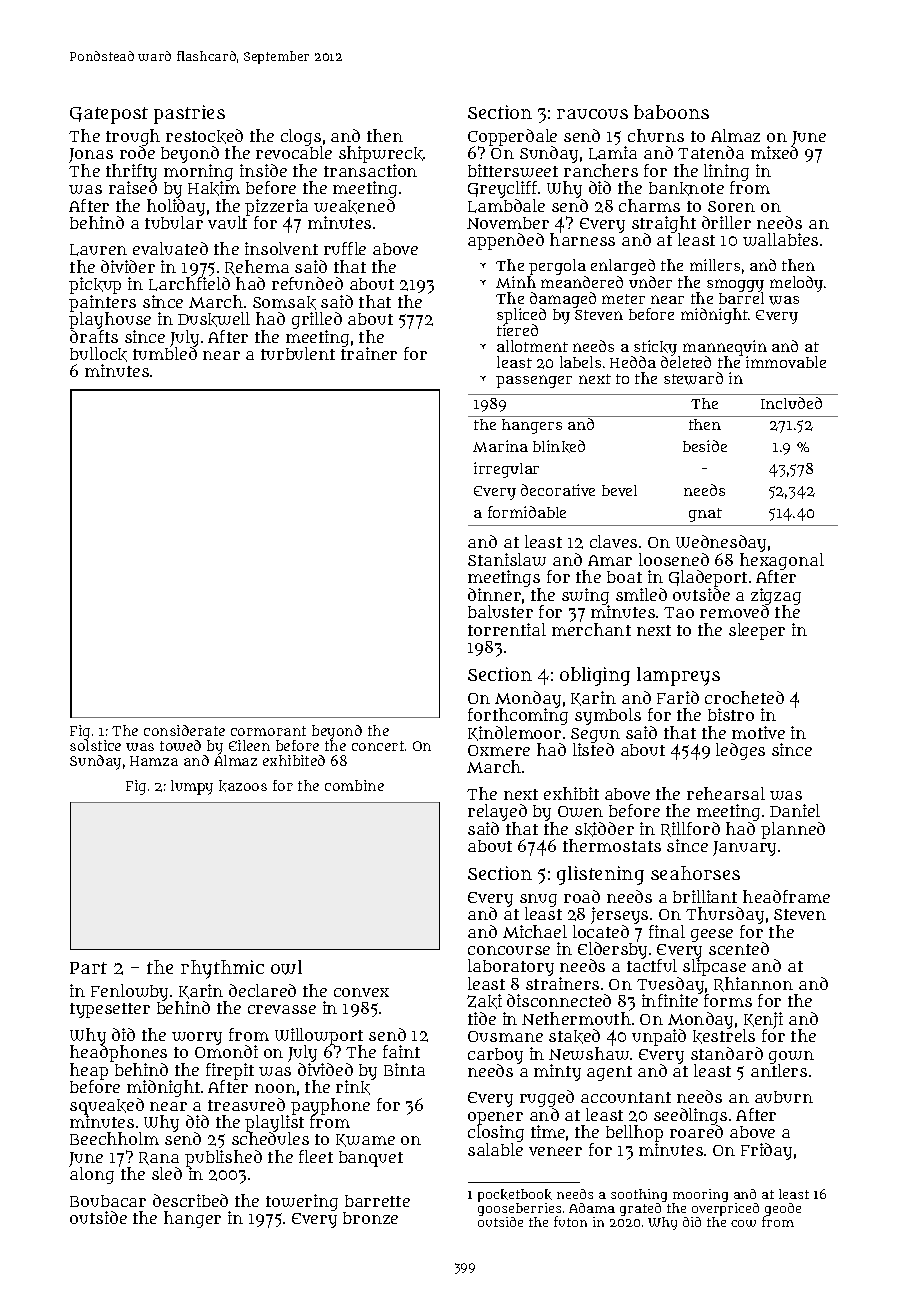 The image size is (908, 1316). What do you see at coordinates (793, 830) in the page?
I see `planned` at bounding box center [793, 830].
